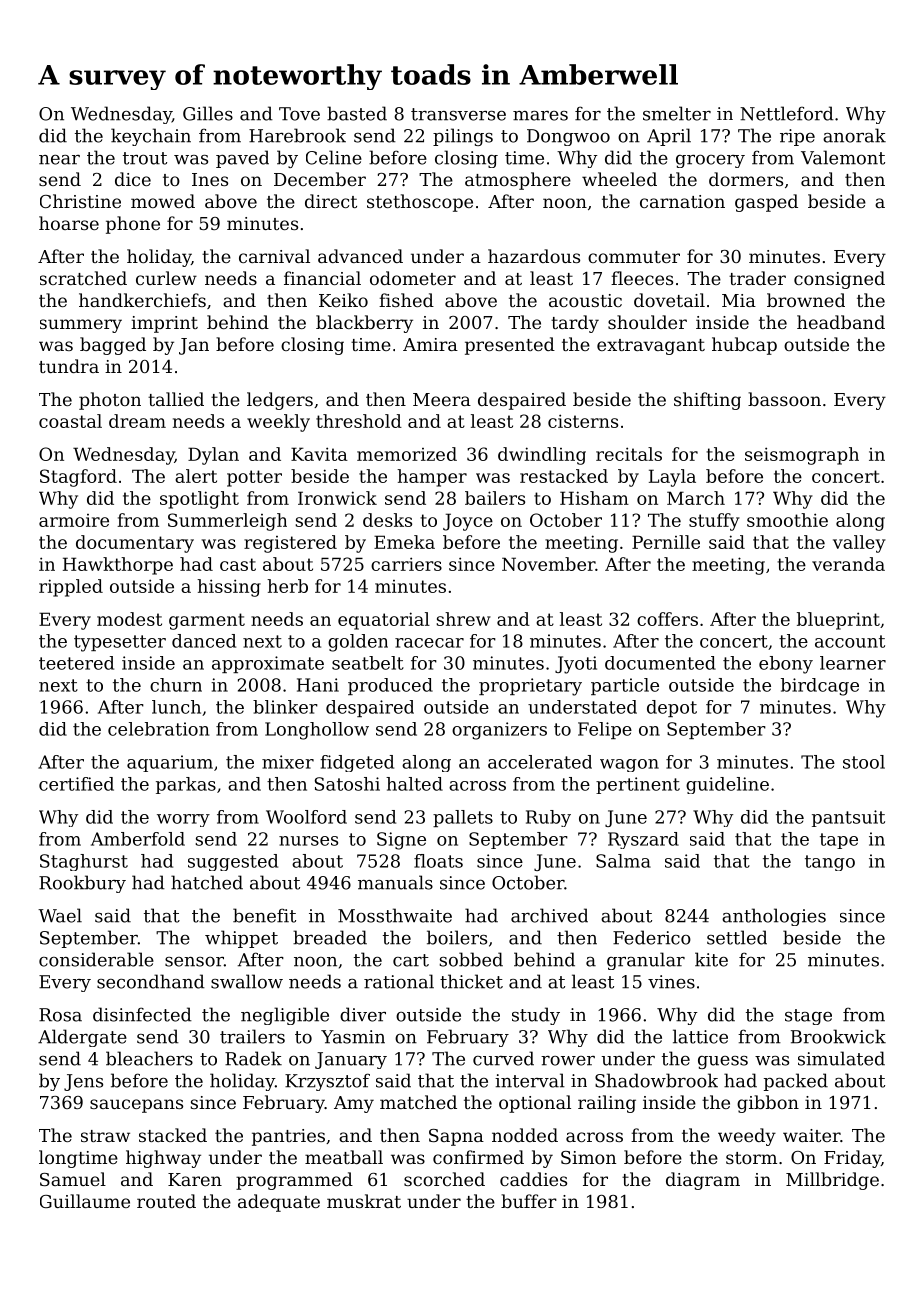 The width and height of the screenshot is (924, 1308). I want to click on November, so click(548, 564).
